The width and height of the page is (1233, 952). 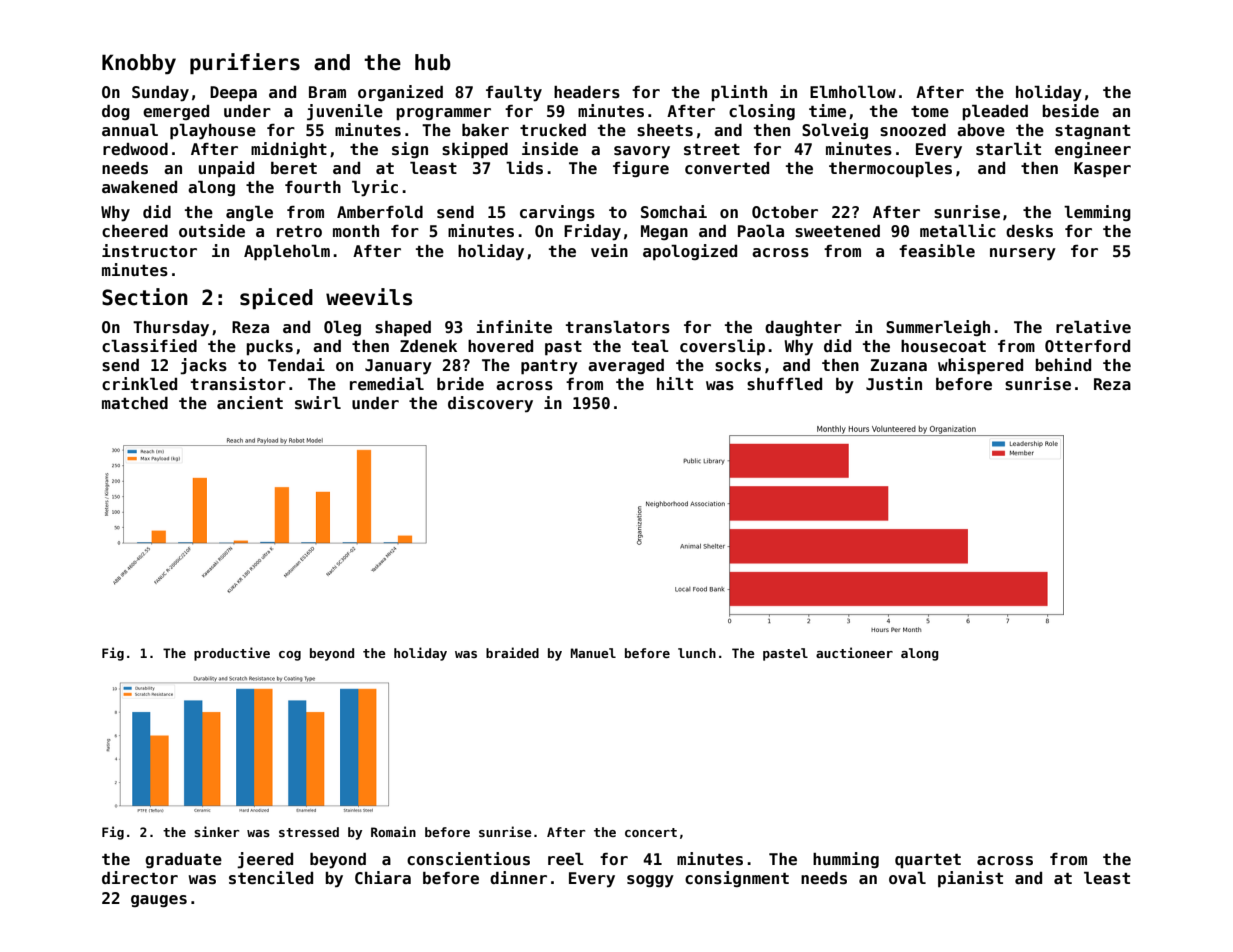 What do you see at coordinates (1063, 365) in the page?
I see `behind` at bounding box center [1063, 365].
